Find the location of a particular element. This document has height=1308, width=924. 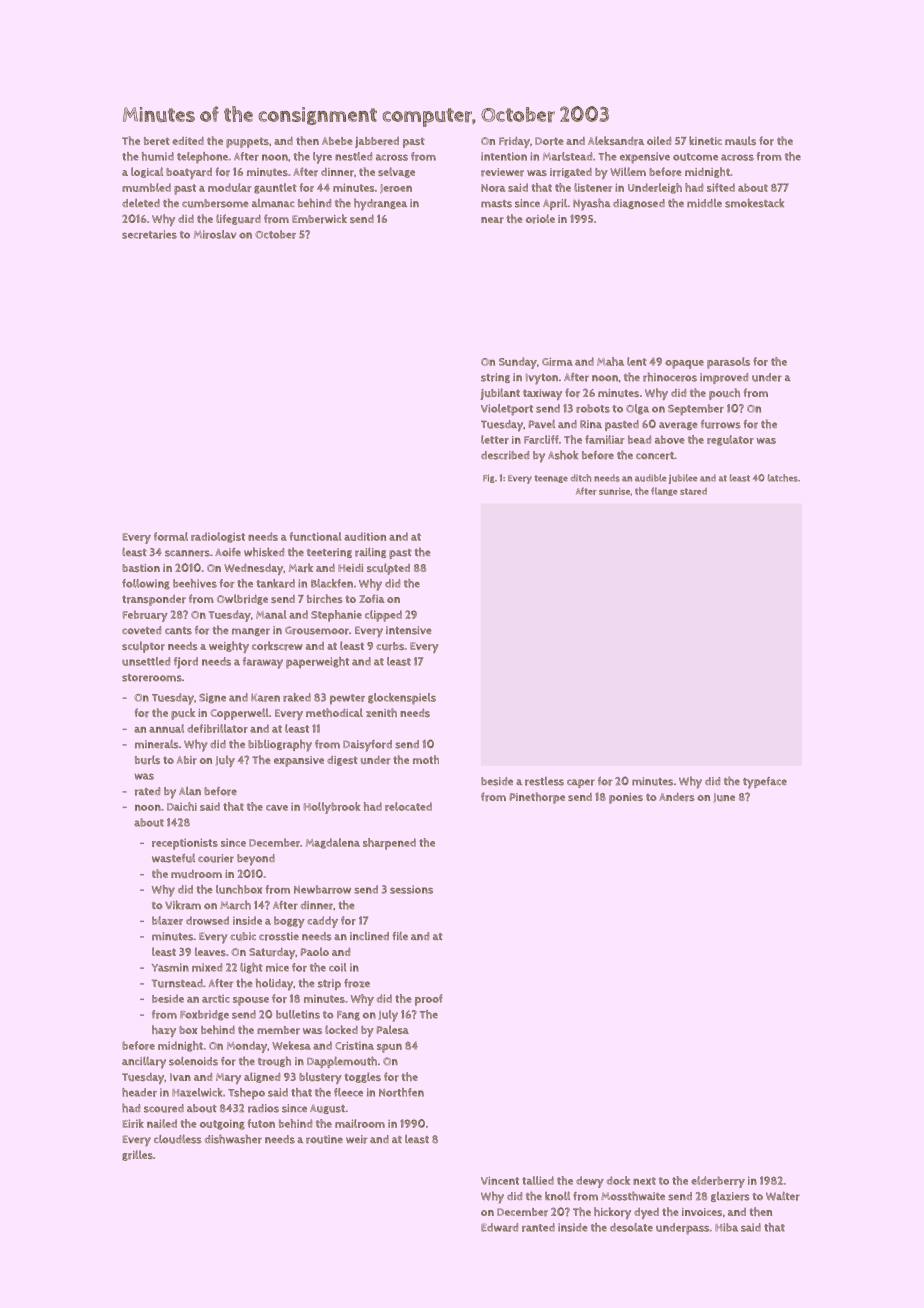

oiled is located at coordinates (659, 140).
